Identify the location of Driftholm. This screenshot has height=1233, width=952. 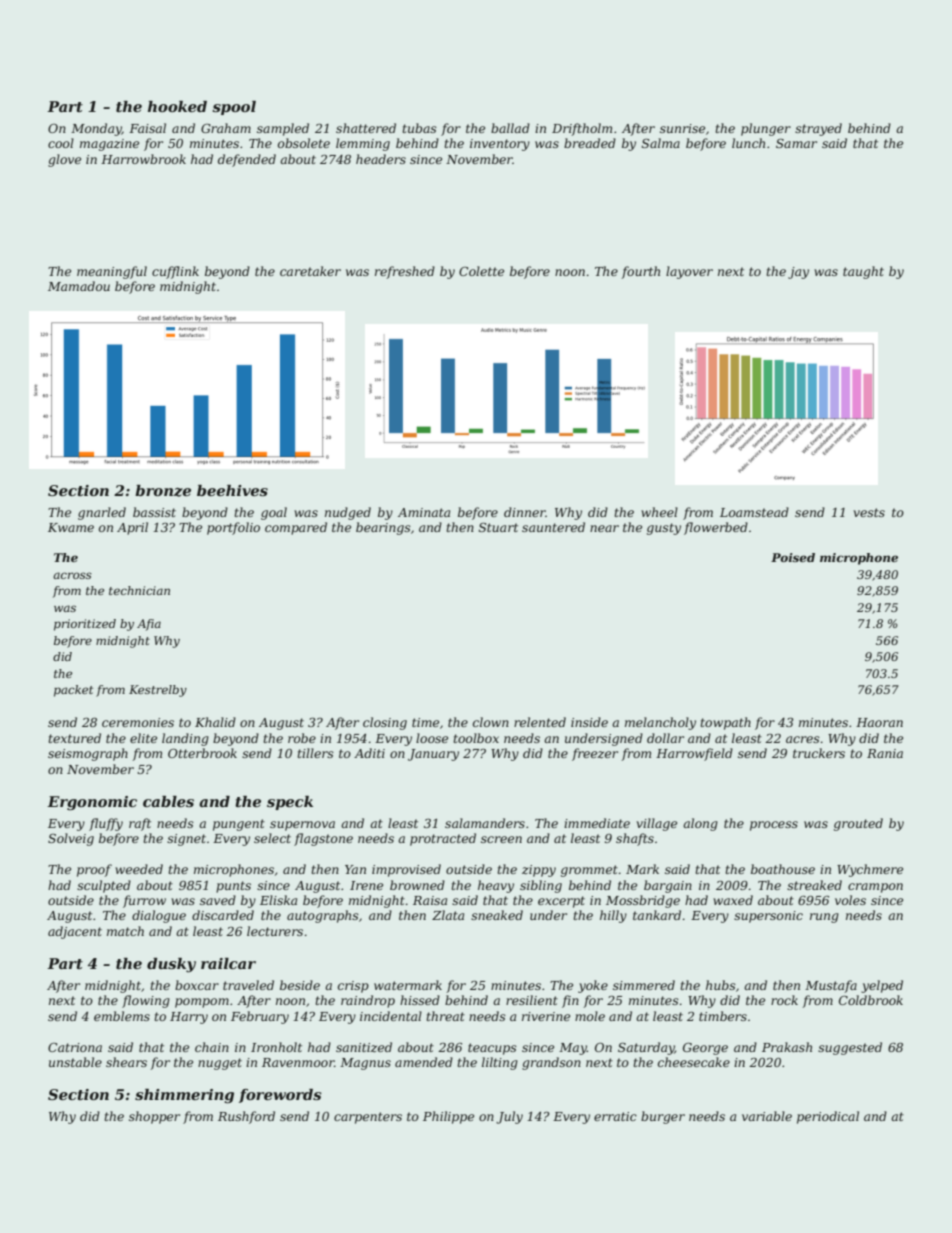
(582, 129).
